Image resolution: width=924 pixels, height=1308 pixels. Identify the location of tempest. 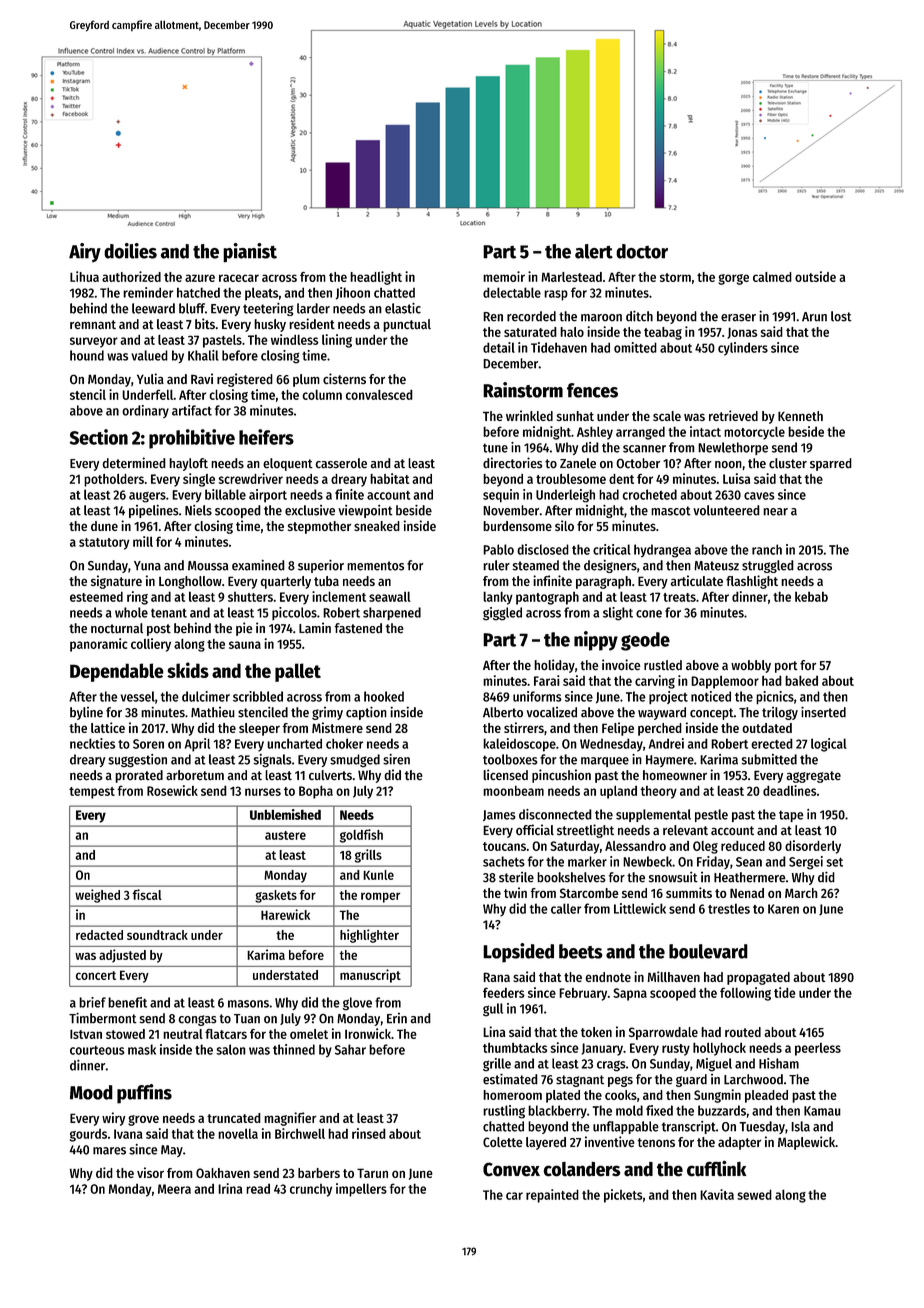
(92, 793).
